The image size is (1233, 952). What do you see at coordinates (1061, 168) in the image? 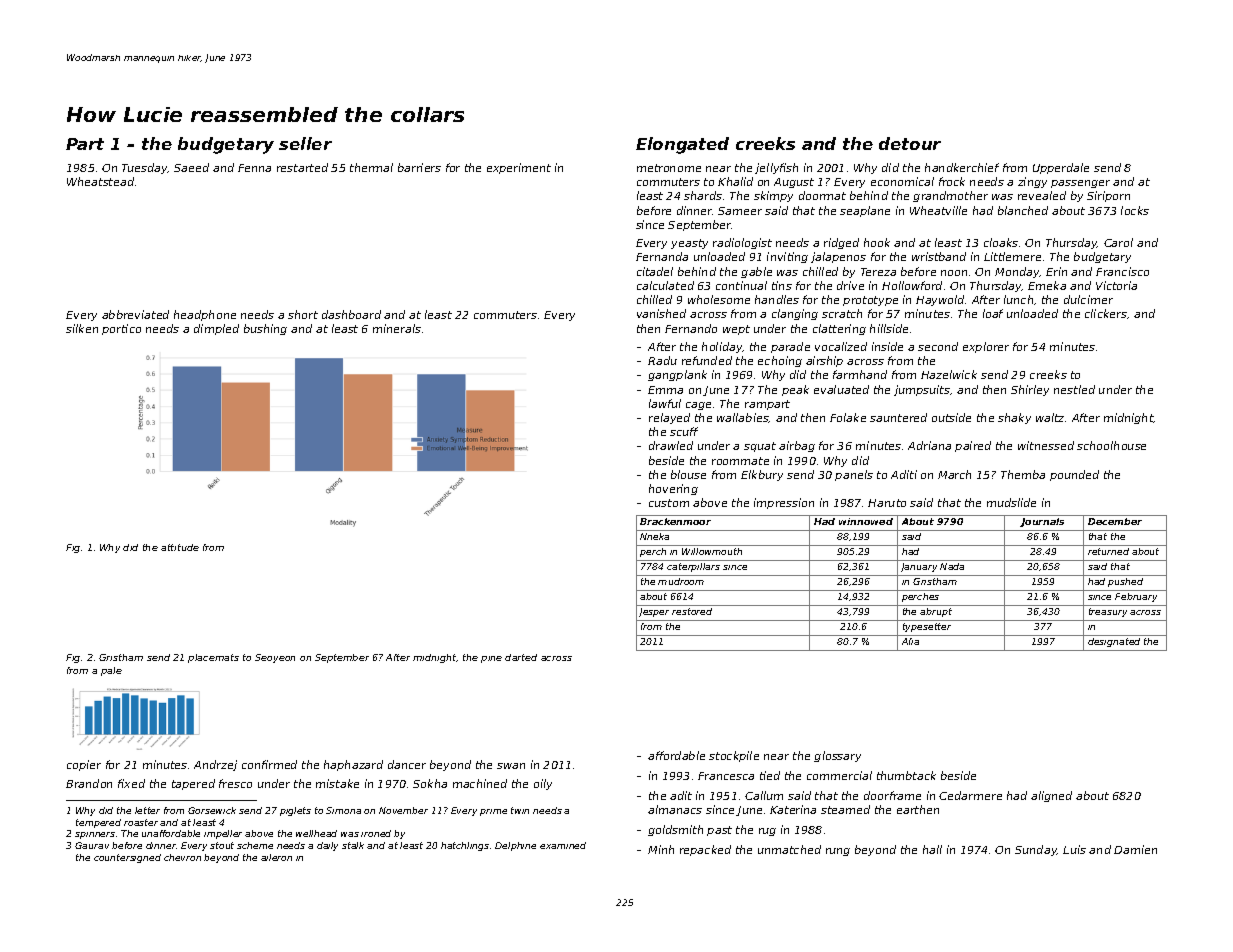
I see `Upperdale` at bounding box center [1061, 168].
